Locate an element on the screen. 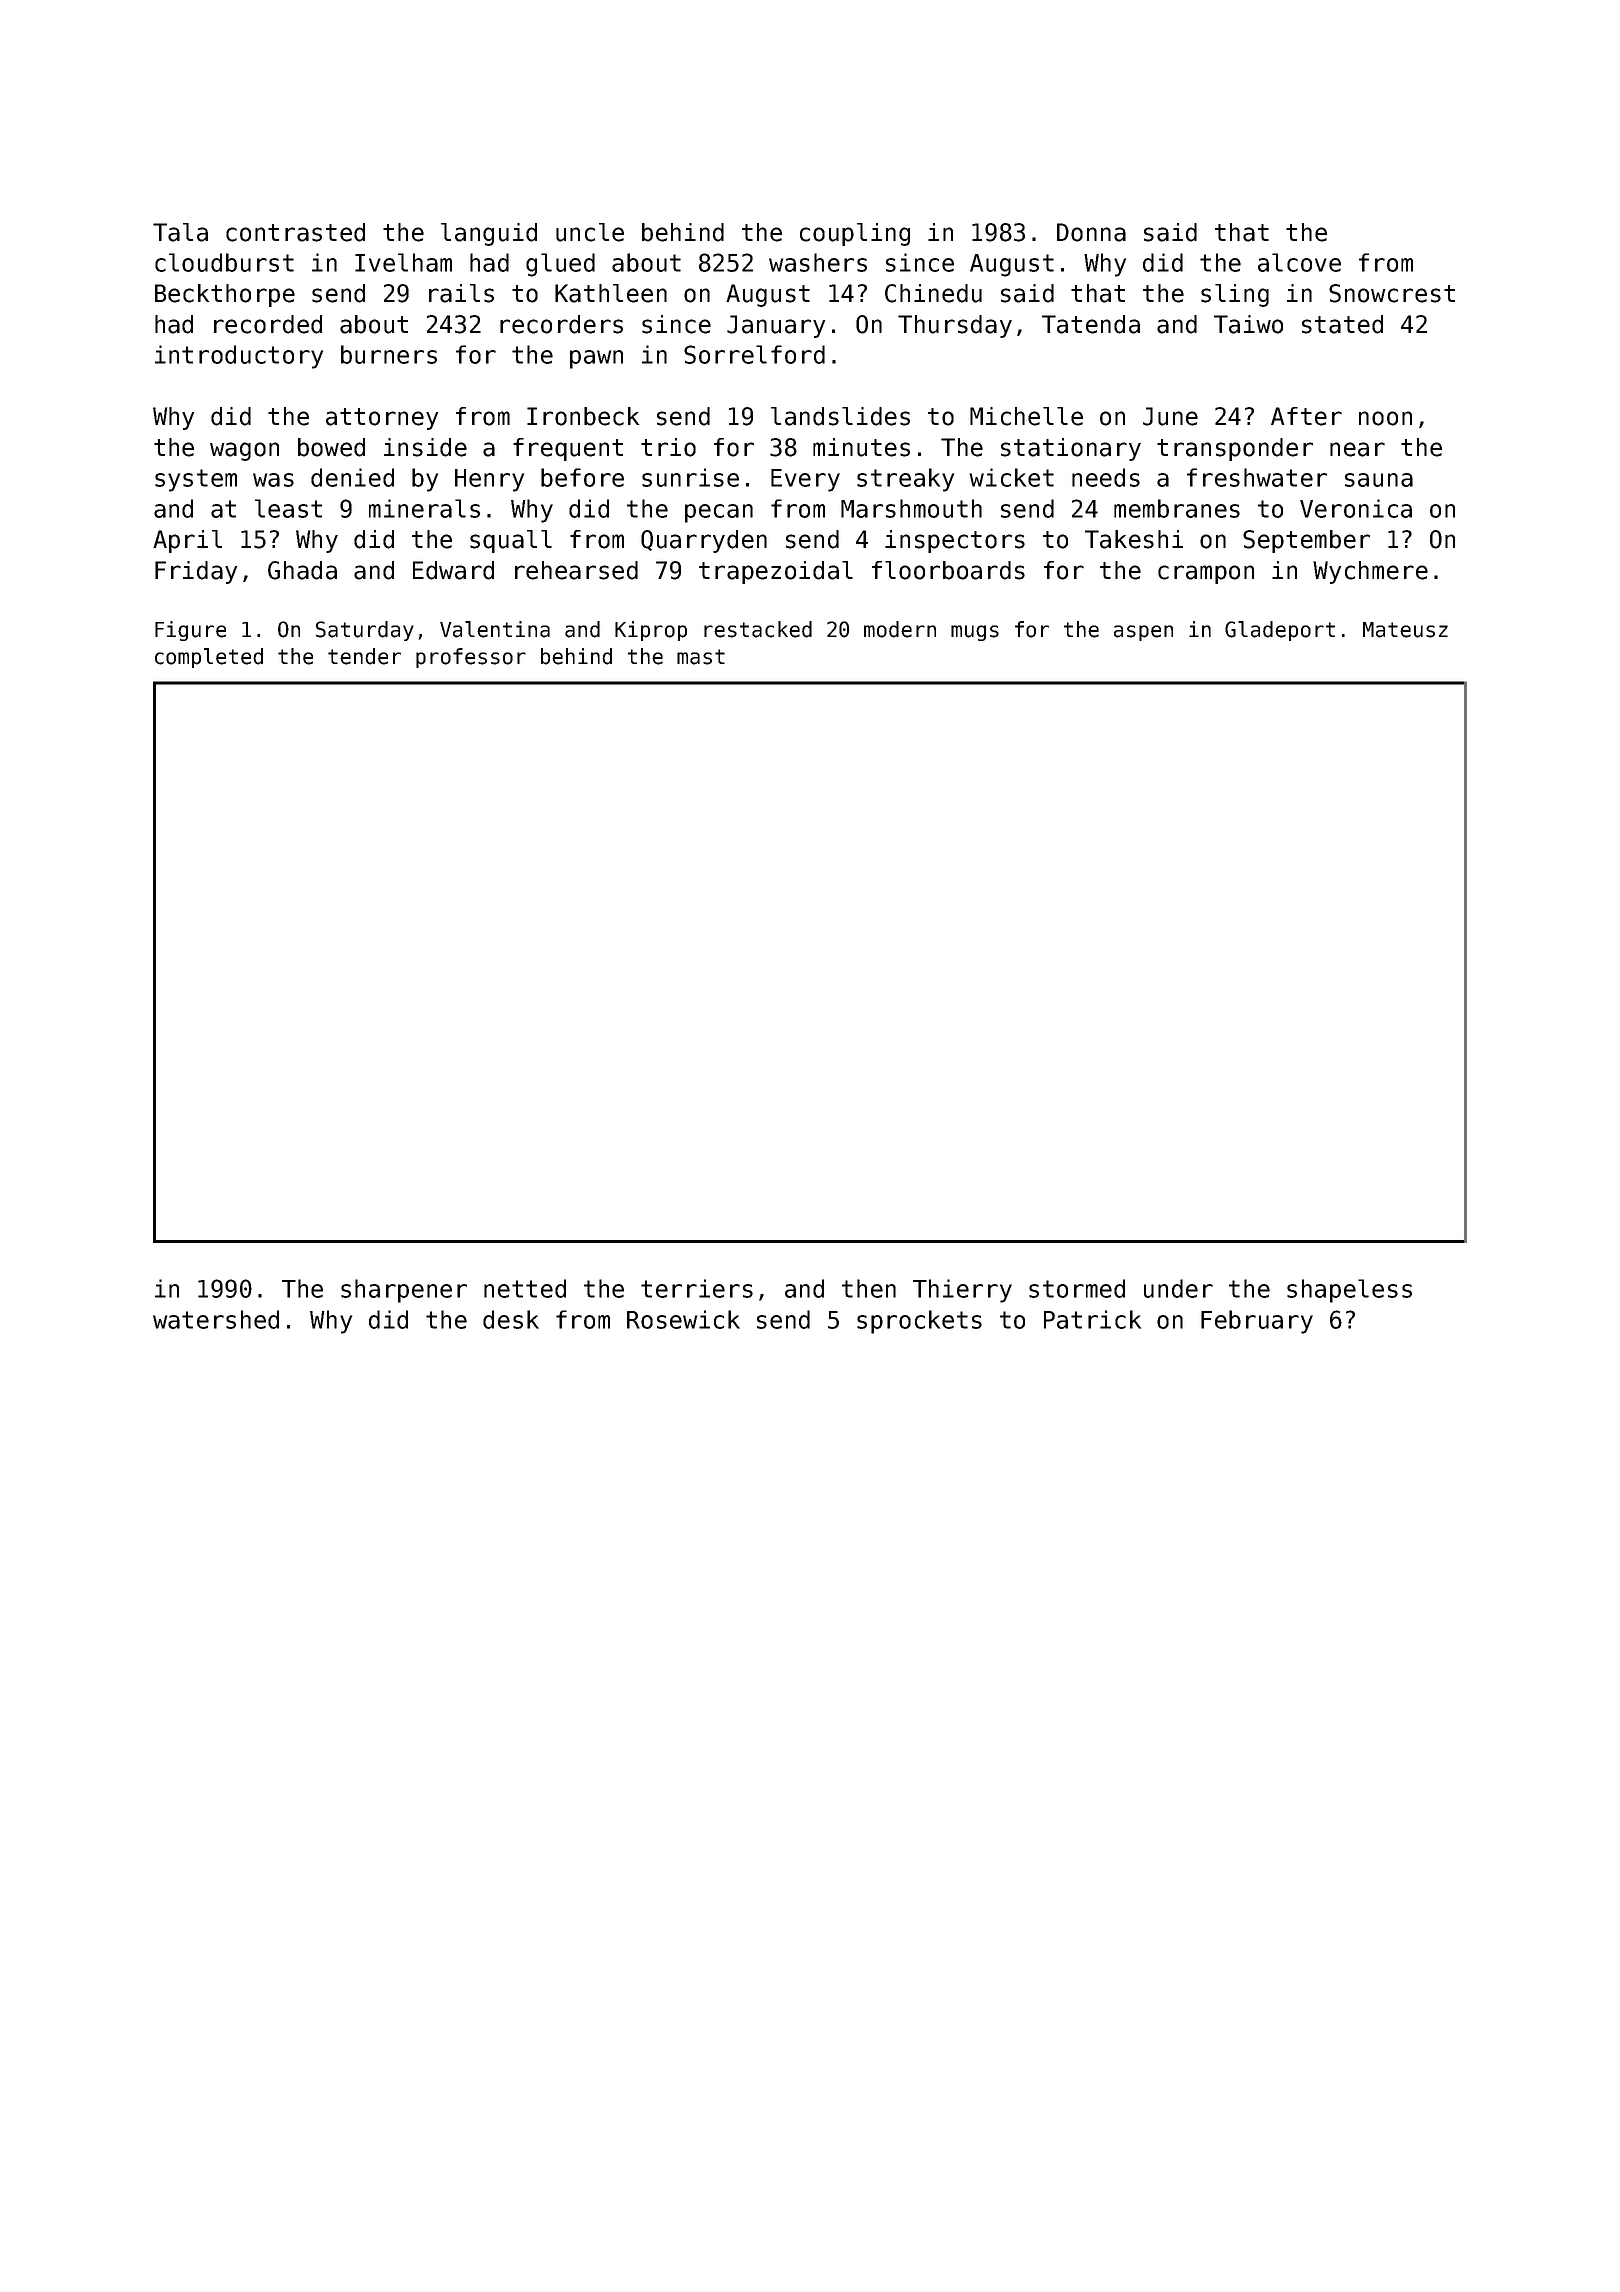  Gladeport is located at coordinates (1280, 631).
